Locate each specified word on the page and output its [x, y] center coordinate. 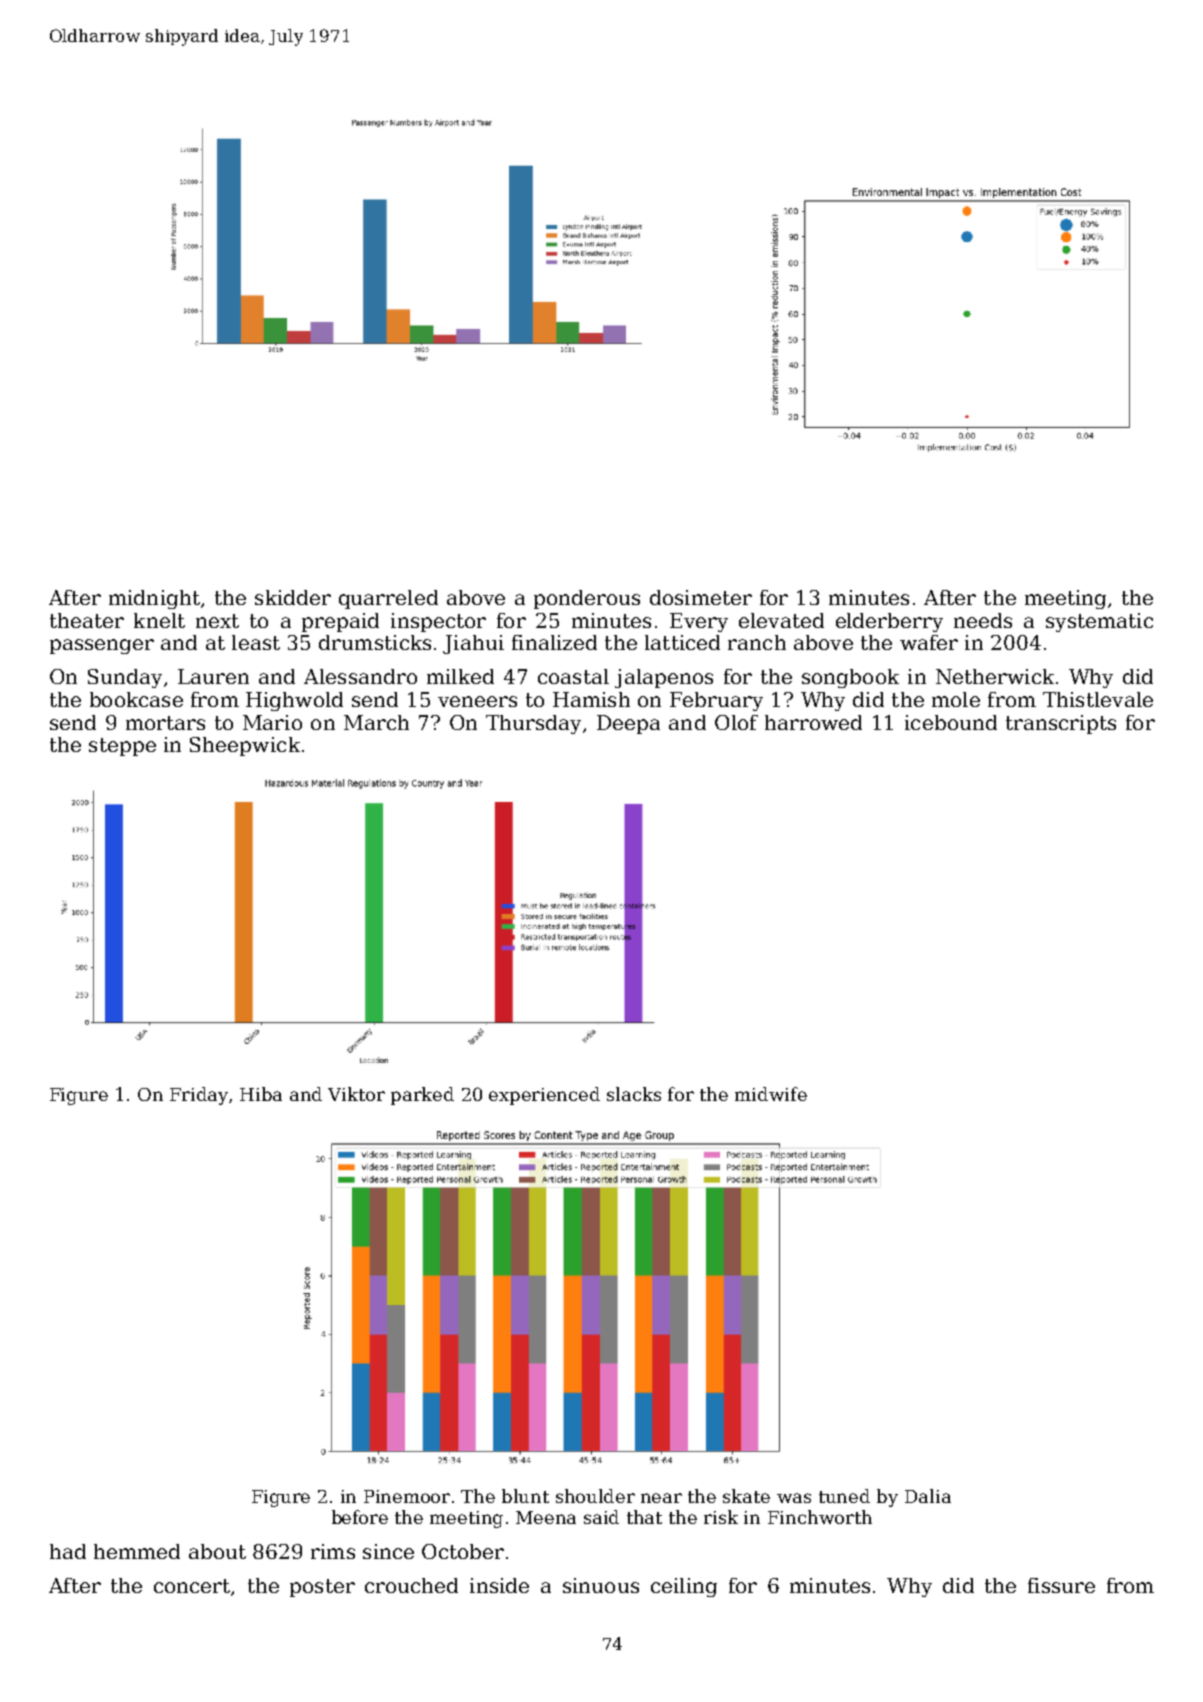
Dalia [928, 1496]
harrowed [813, 722]
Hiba [261, 1094]
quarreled [388, 599]
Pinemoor [407, 1496]
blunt [525, 1496]
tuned [844, 1496]
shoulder [595, 1496]
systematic [1099, 622]
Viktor [356, 1094]
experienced [544, 1096]
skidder [293, 597]
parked [422, 1096]
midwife [771, 1094]
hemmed [137, 1551]
